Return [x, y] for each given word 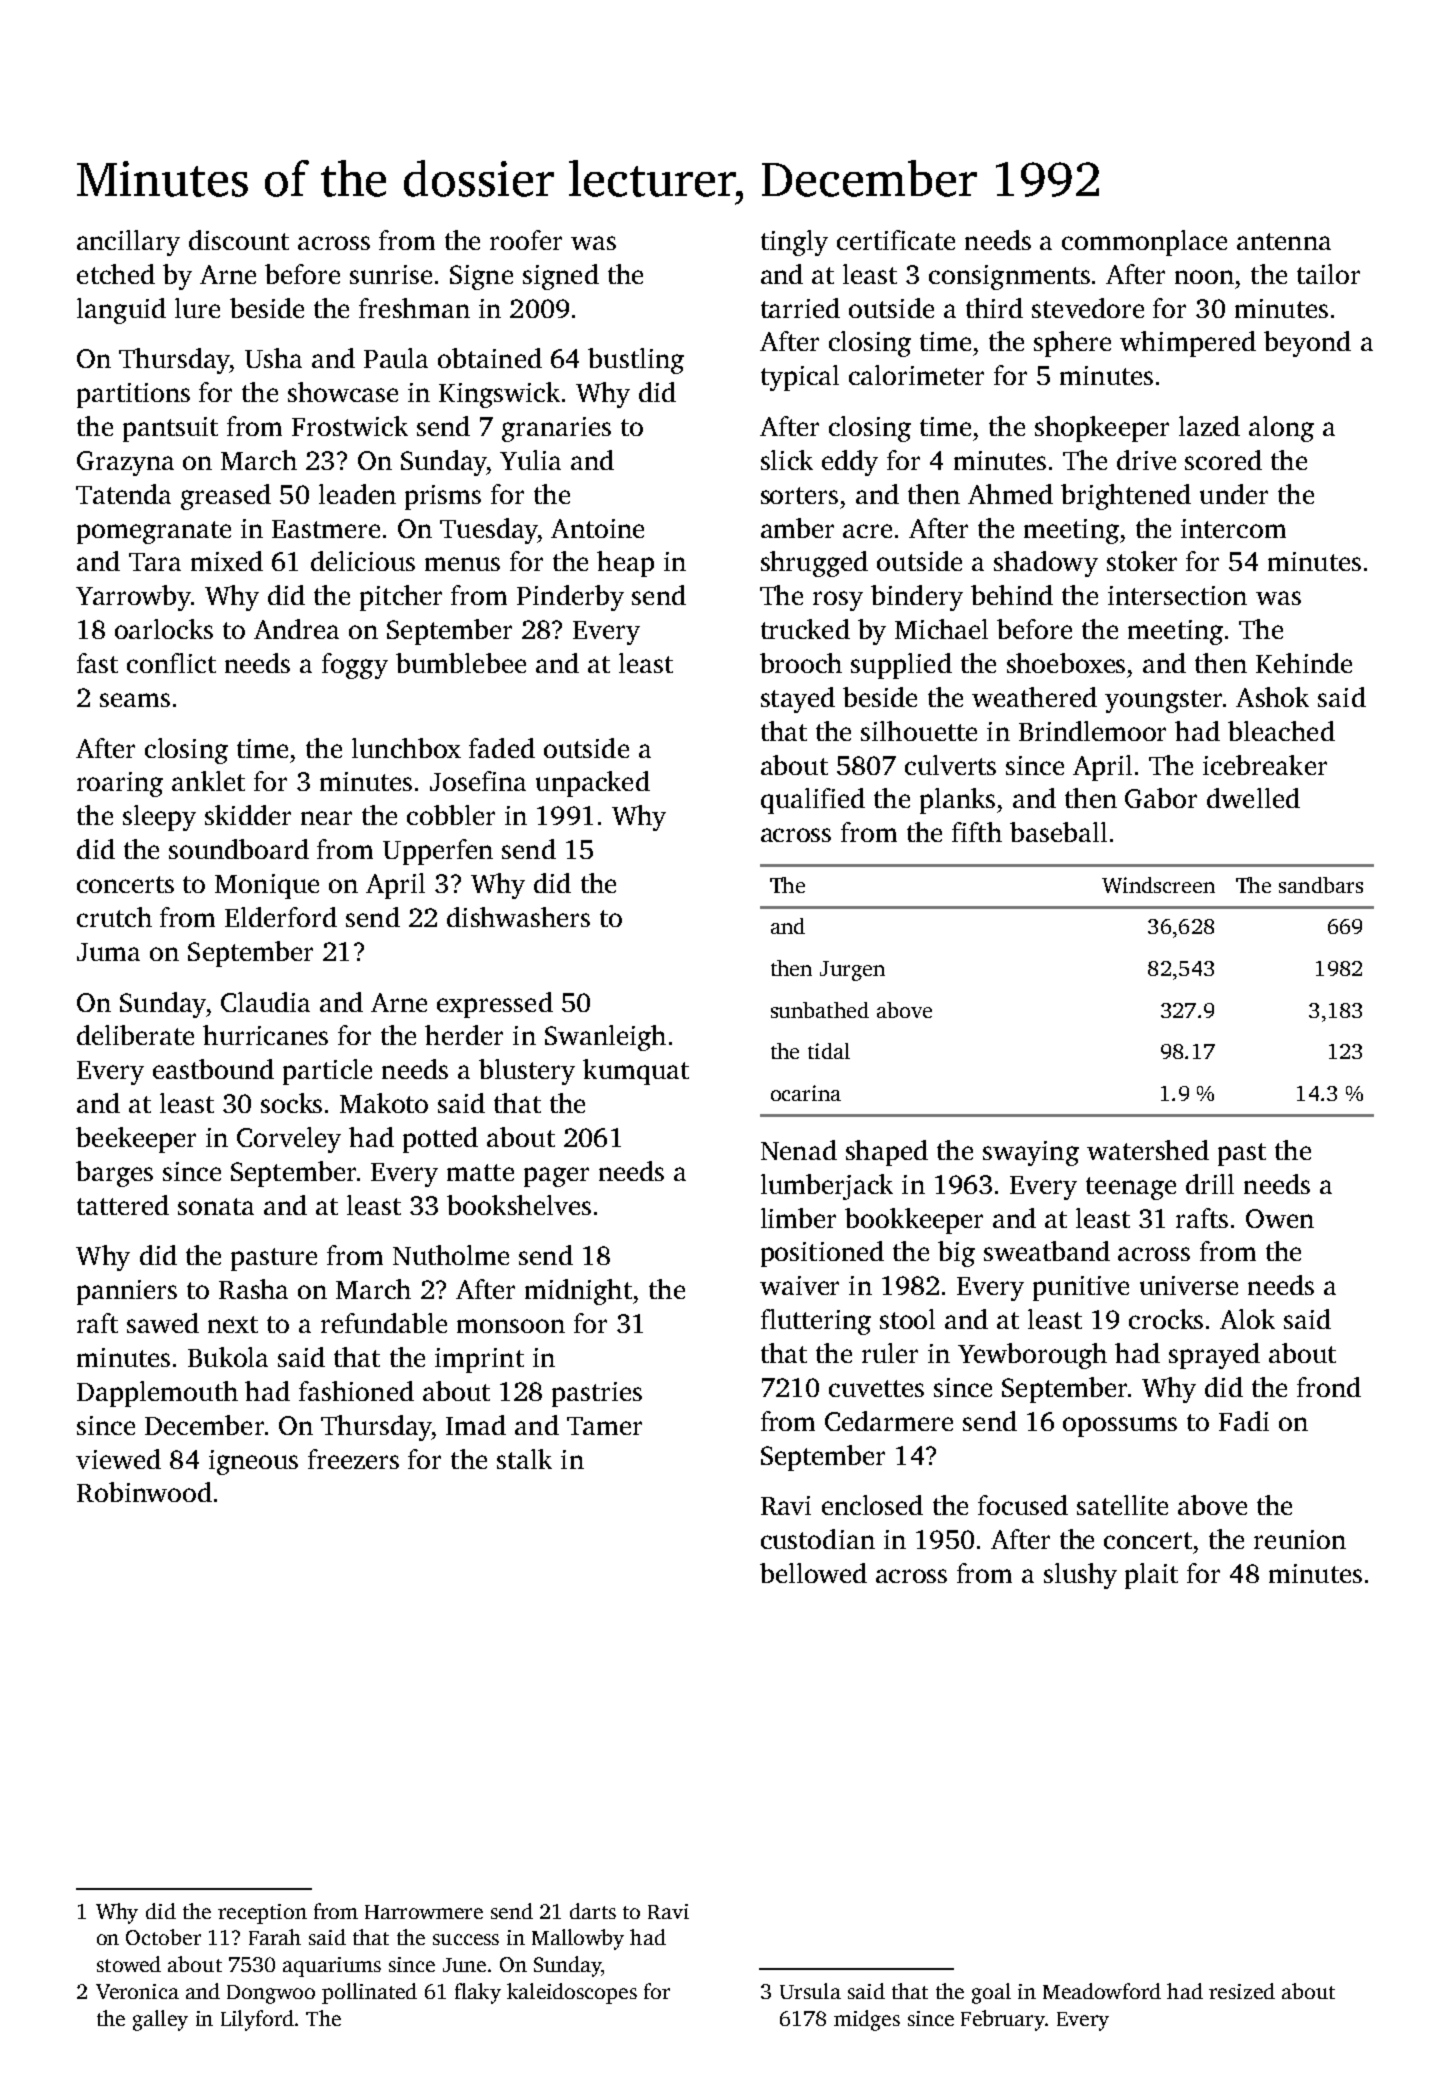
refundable [384, 1323]
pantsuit [170, 429]
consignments [1009, 277]
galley [160, 2020]
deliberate [135, 1035]
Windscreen [1158, 885]
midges [867, 2020]
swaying [1031, 1153]
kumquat [636, 1072]
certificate [896, 240]
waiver [799, 1285]
